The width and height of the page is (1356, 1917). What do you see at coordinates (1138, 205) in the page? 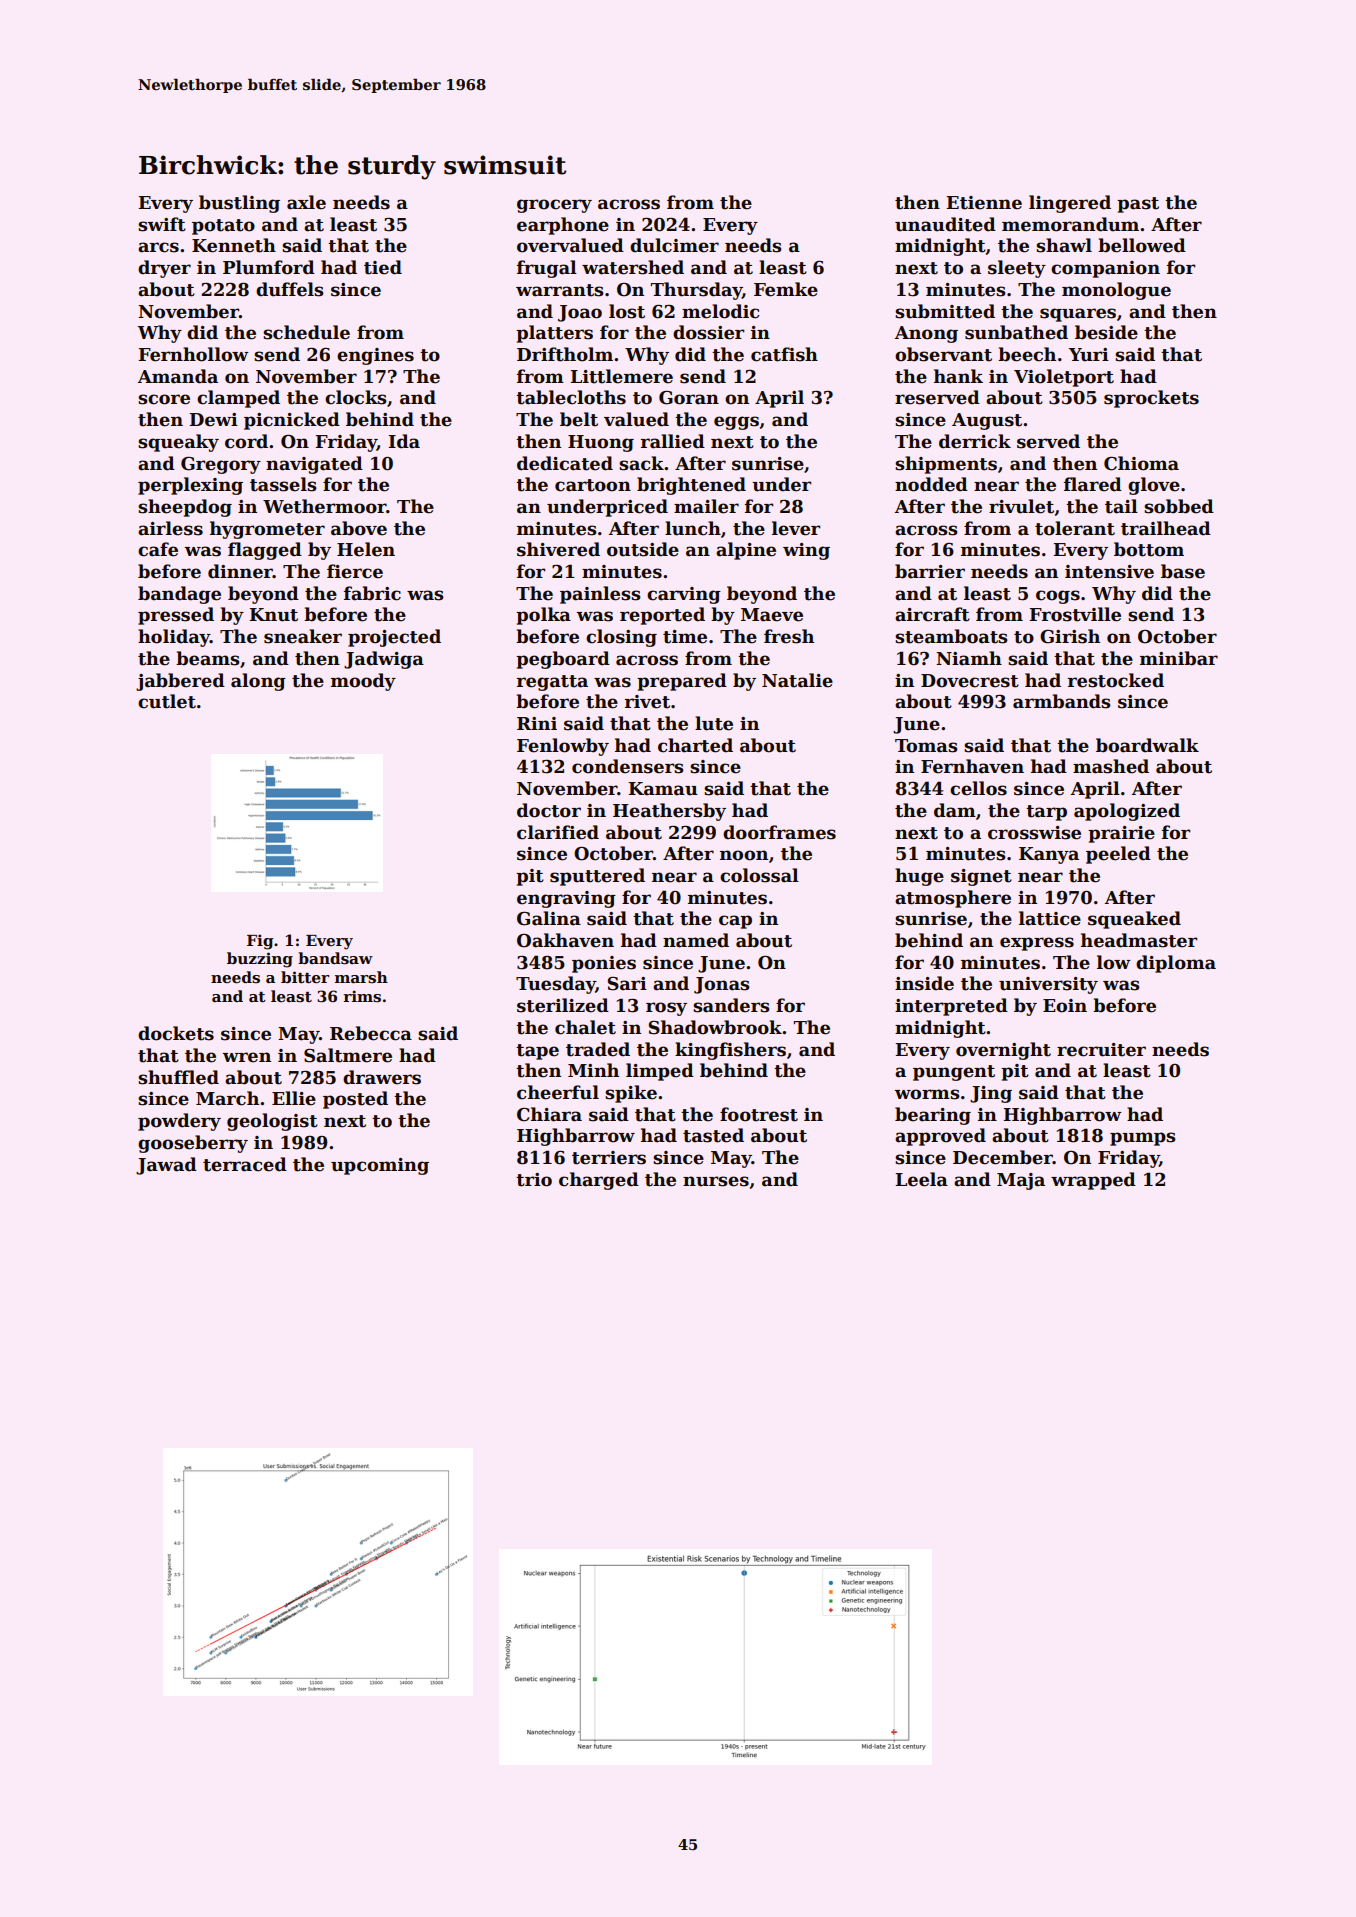
I see `past` at bounding box center [1138, 205].
